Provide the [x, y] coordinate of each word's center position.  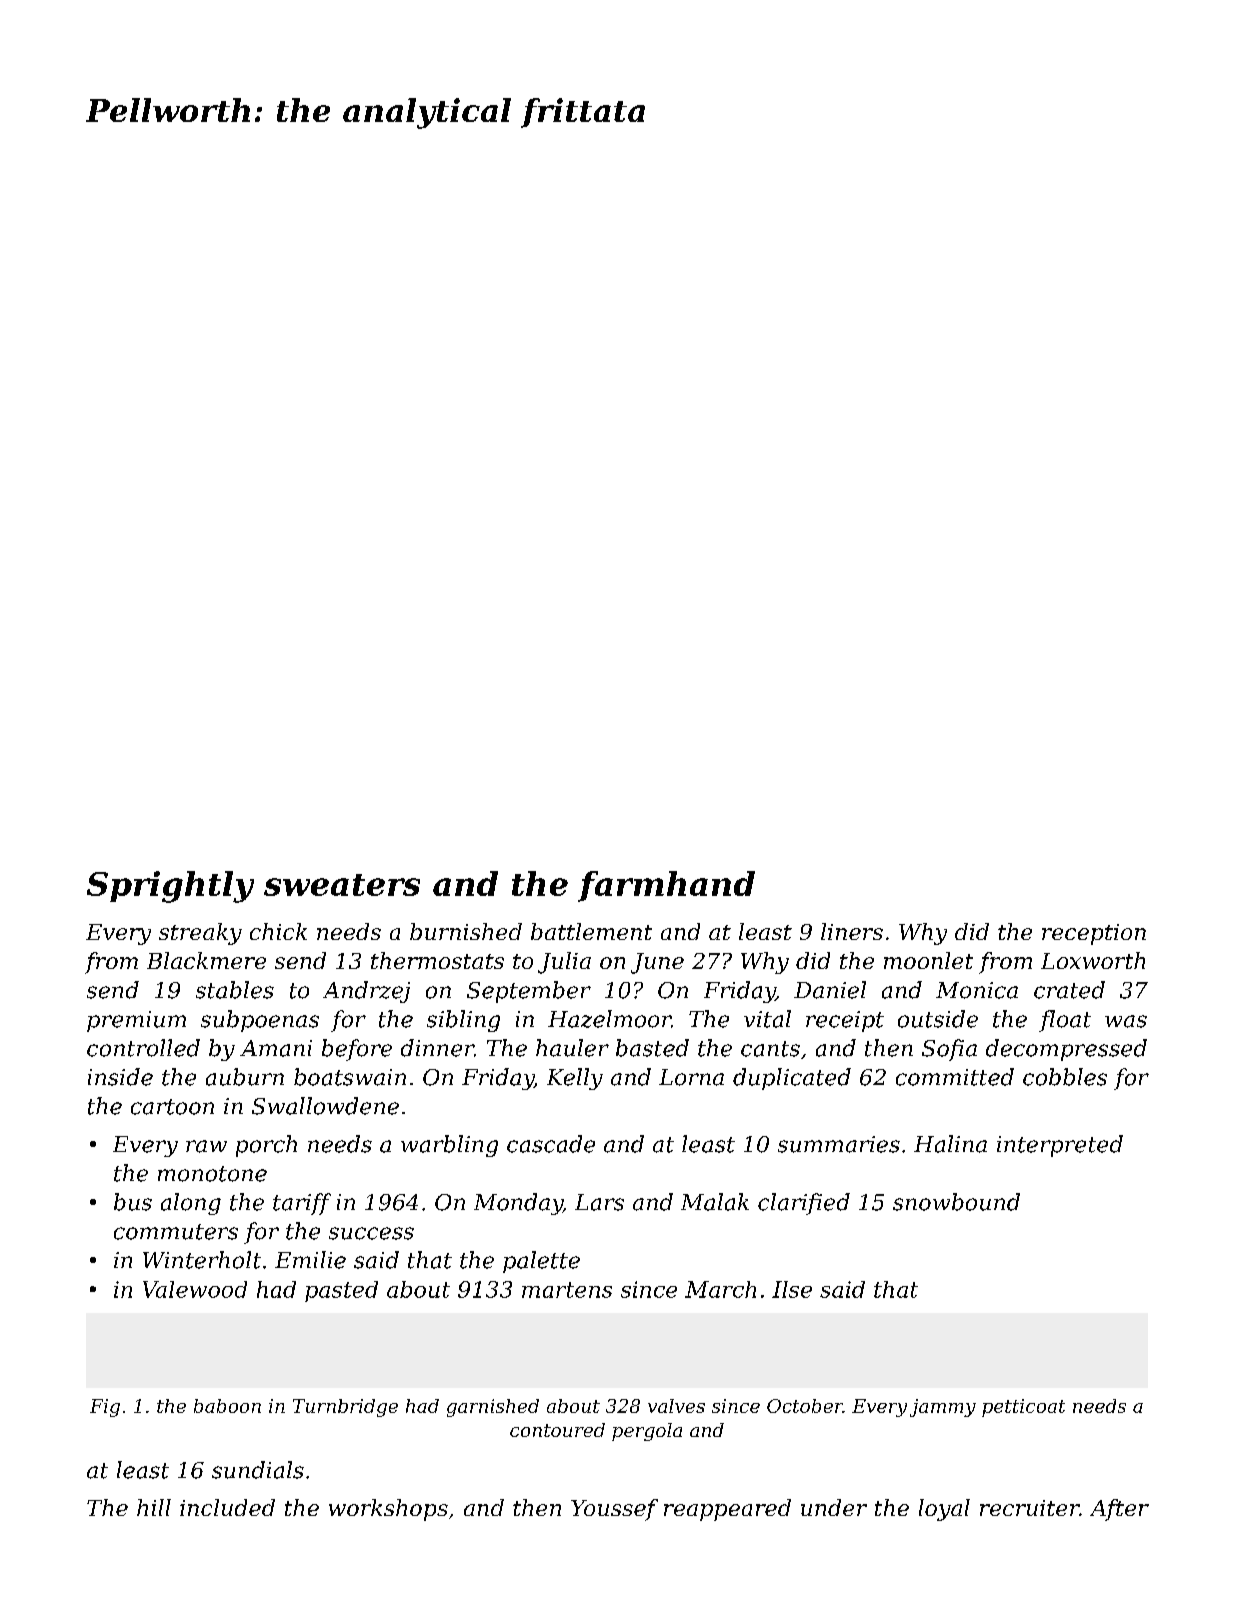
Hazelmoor [609, 1019]
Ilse [792, 1289]
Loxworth [1093, 960]
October [805, 1406]
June [657, 963]
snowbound [956, 1202]
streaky [200, 934]
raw [206, 1146]
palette [541, 1262]
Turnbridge [345, 1408]
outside [938, 1019]
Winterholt [202, 1260]
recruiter [1029, 1508]
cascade [551, 1144]
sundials [258, 1470]
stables [235, 990]
